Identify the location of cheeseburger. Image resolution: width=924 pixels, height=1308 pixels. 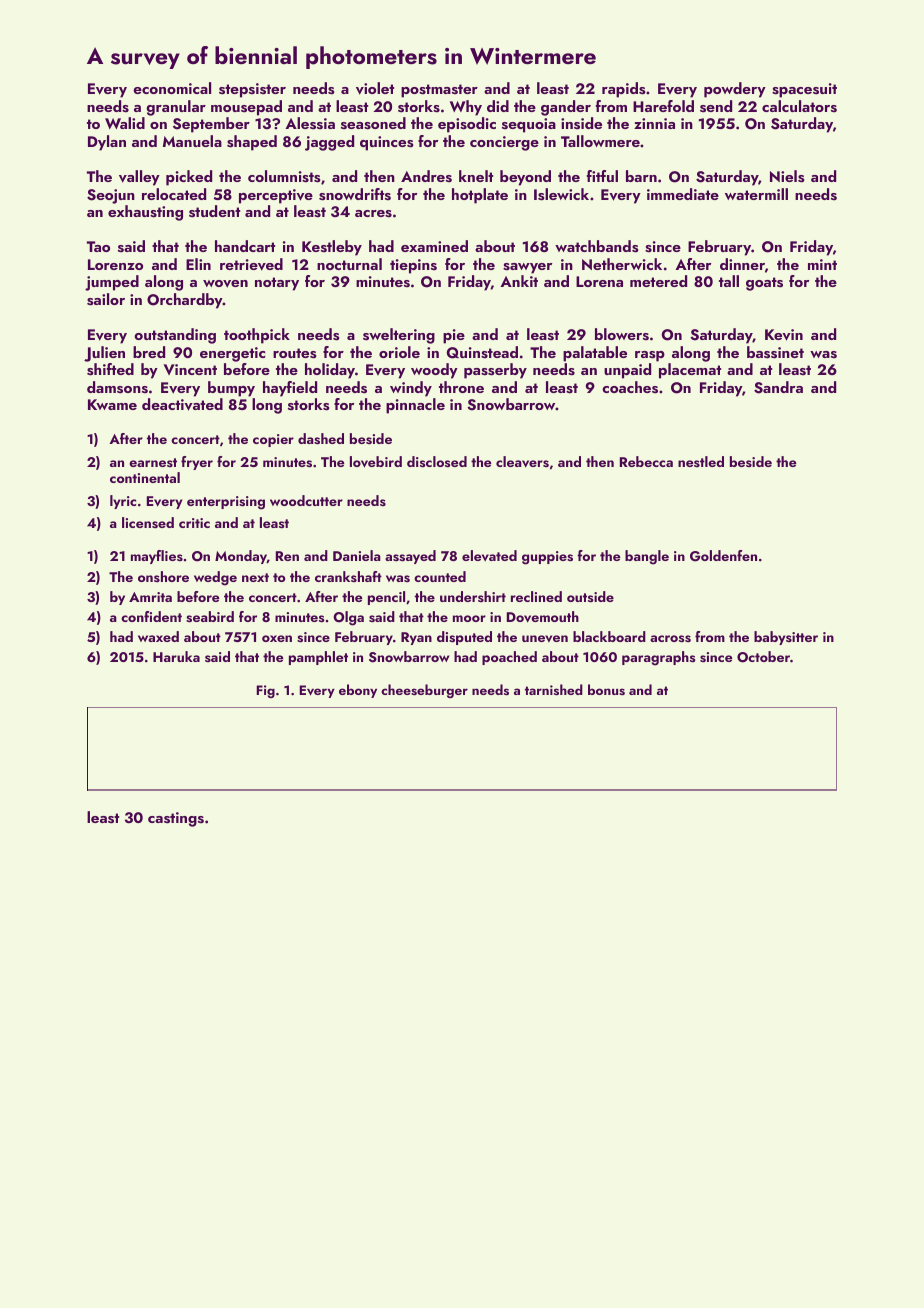
(424, 691).
